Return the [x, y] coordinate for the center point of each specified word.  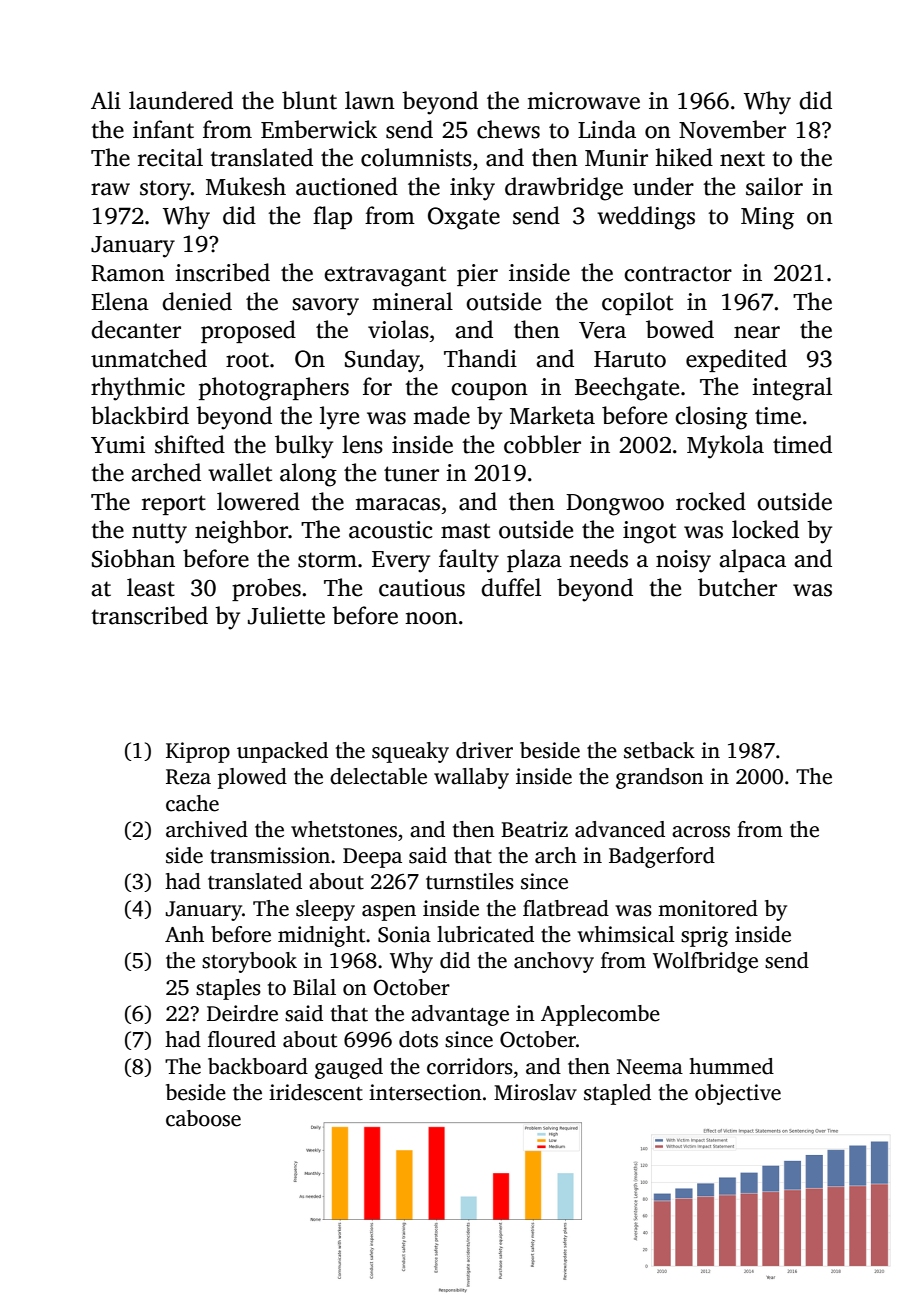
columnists [416, 157]
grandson [660, 778]
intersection [425, 1092]
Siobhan [133, 558]
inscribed [222, 272]
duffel [511, 587]
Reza [188, 777]
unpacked [282, 752]
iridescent [316, 1092]
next [742, 159]
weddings [646, 218]
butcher [737, 587]
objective [738, 1094]
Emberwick [319, 129]
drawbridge [564, 189]
